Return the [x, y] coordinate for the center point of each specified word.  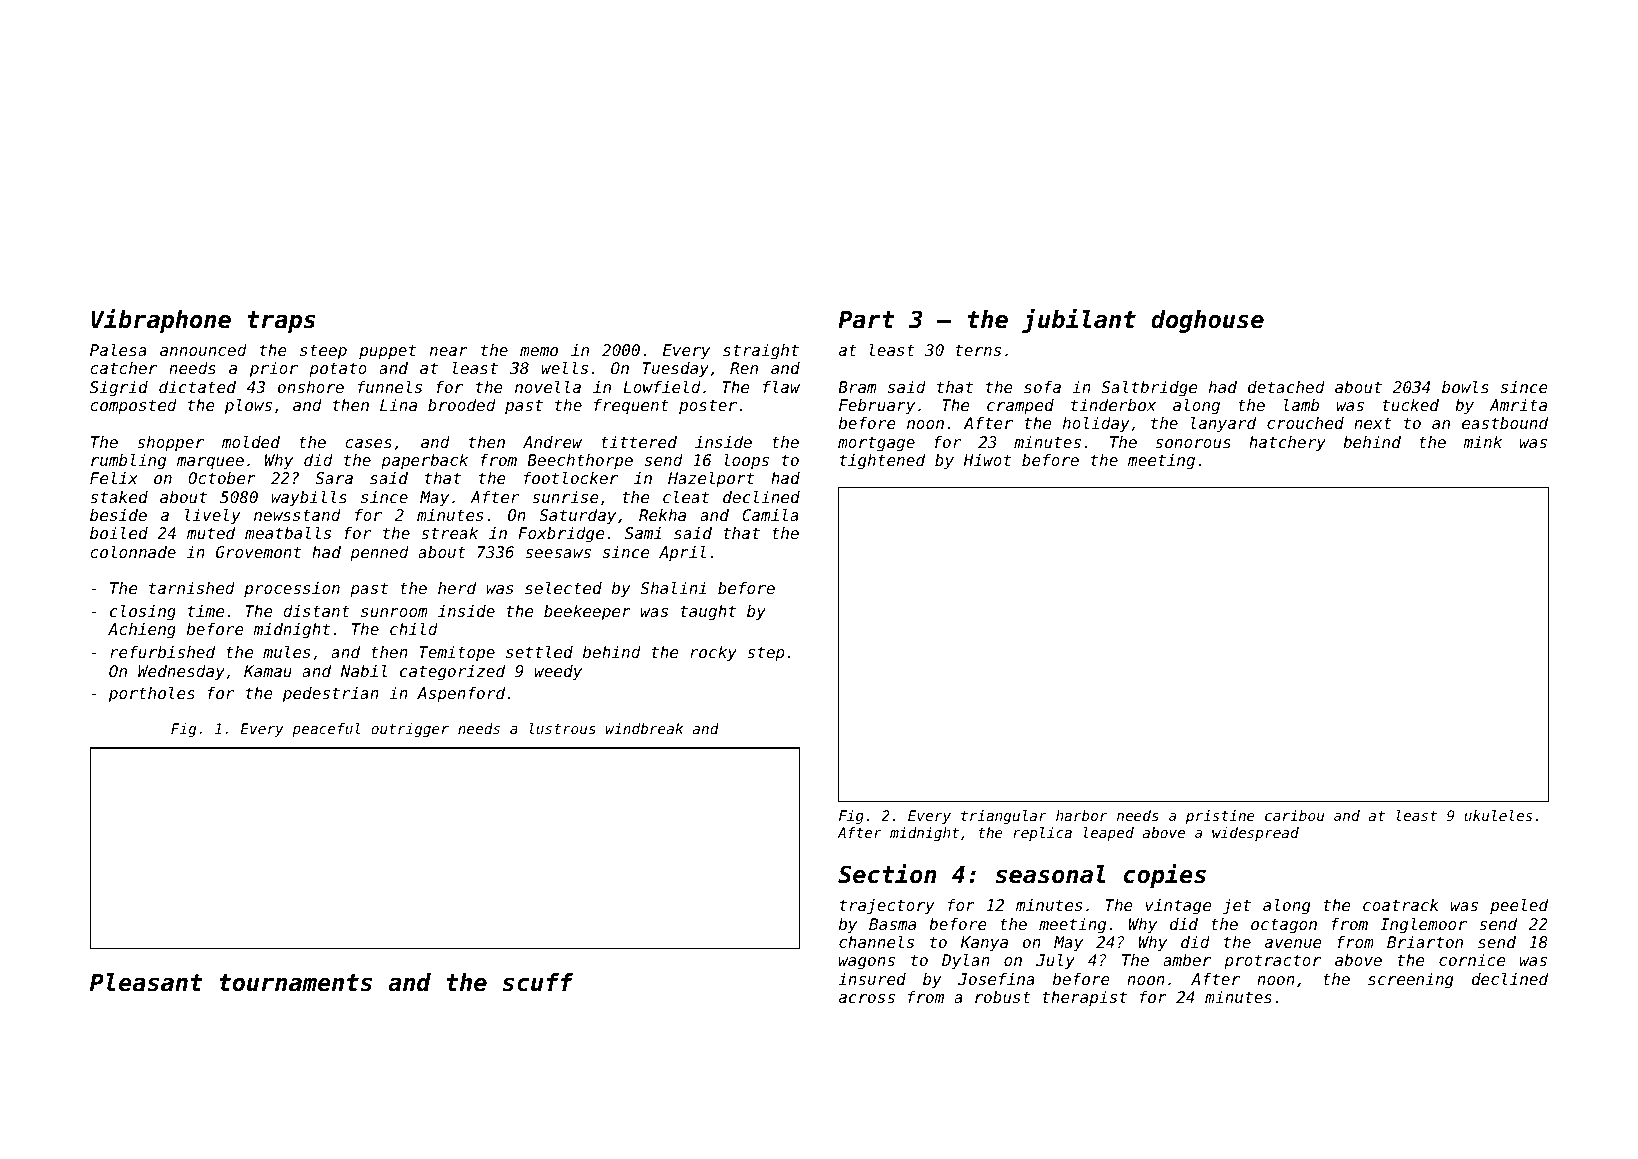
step [766, 654]
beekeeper [587, 613]
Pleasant [146, 982]
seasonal [1050, 874]
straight [761, 352]
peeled [1519, 906]
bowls [1465, 386]
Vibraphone [161, 321]
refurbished [162, 652]
